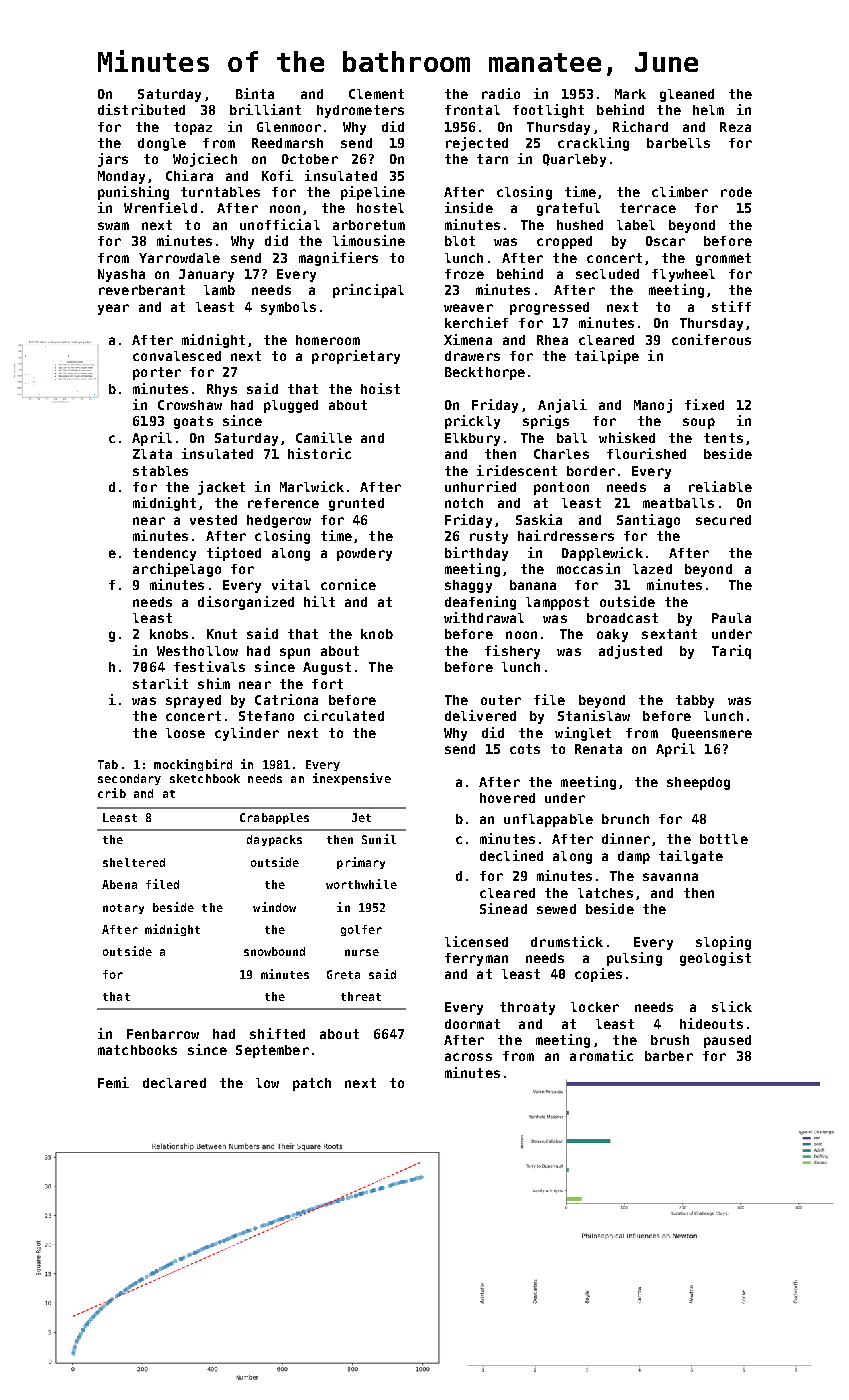  Describe the element at coordinates (687, 95) in the screenshot. I see `gleaned` at that location.
